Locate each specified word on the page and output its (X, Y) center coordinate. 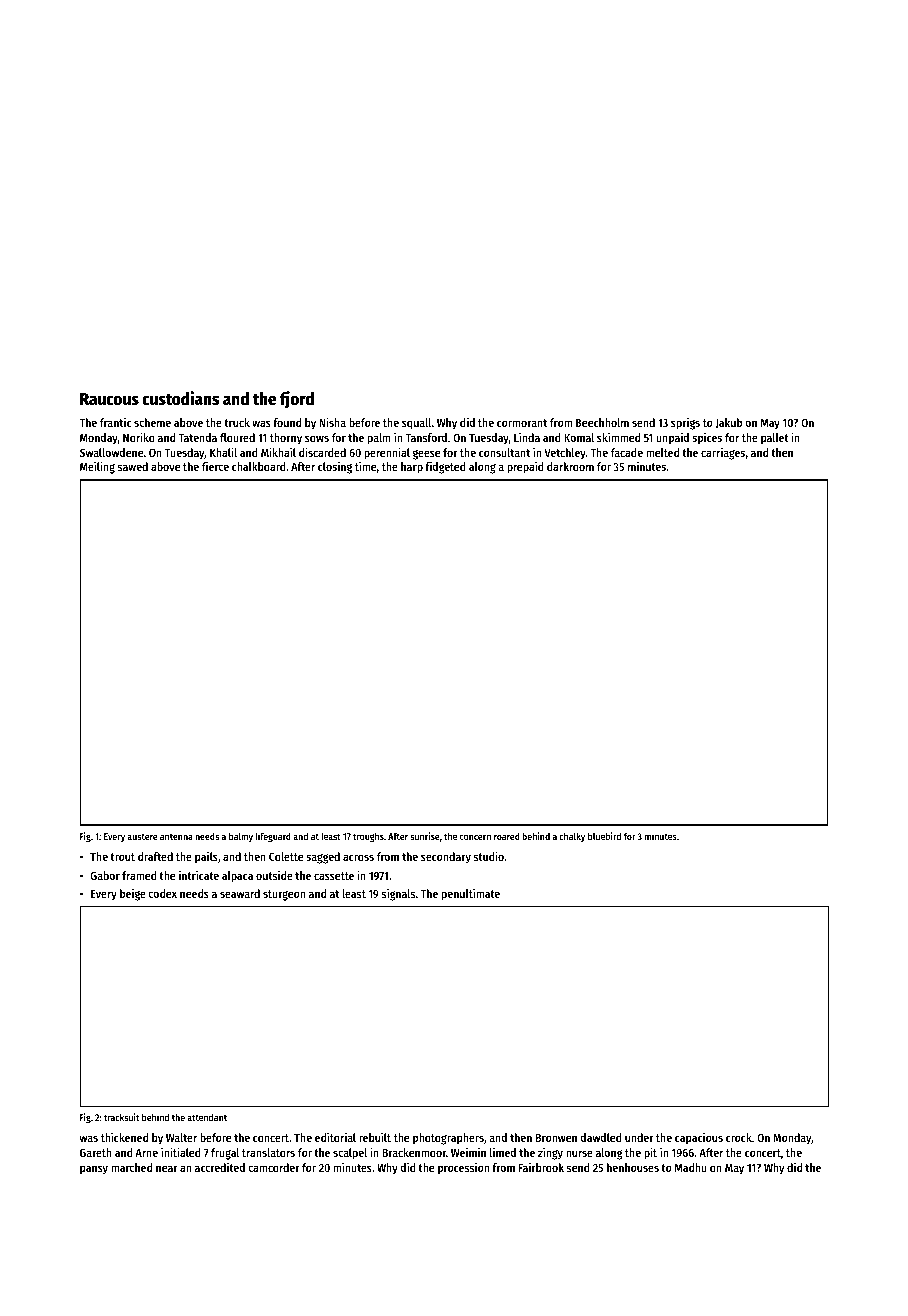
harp (412, 468)
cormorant (522, 423)
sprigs (685, 424)
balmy (241, 837)
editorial (335, 1137)
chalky (572, 837)
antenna (176, 836)
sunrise (424, 836)
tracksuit (121, 1117)
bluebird (604, 836)
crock (739, 1137)
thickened (124, 1137)
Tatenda (197, 437)
